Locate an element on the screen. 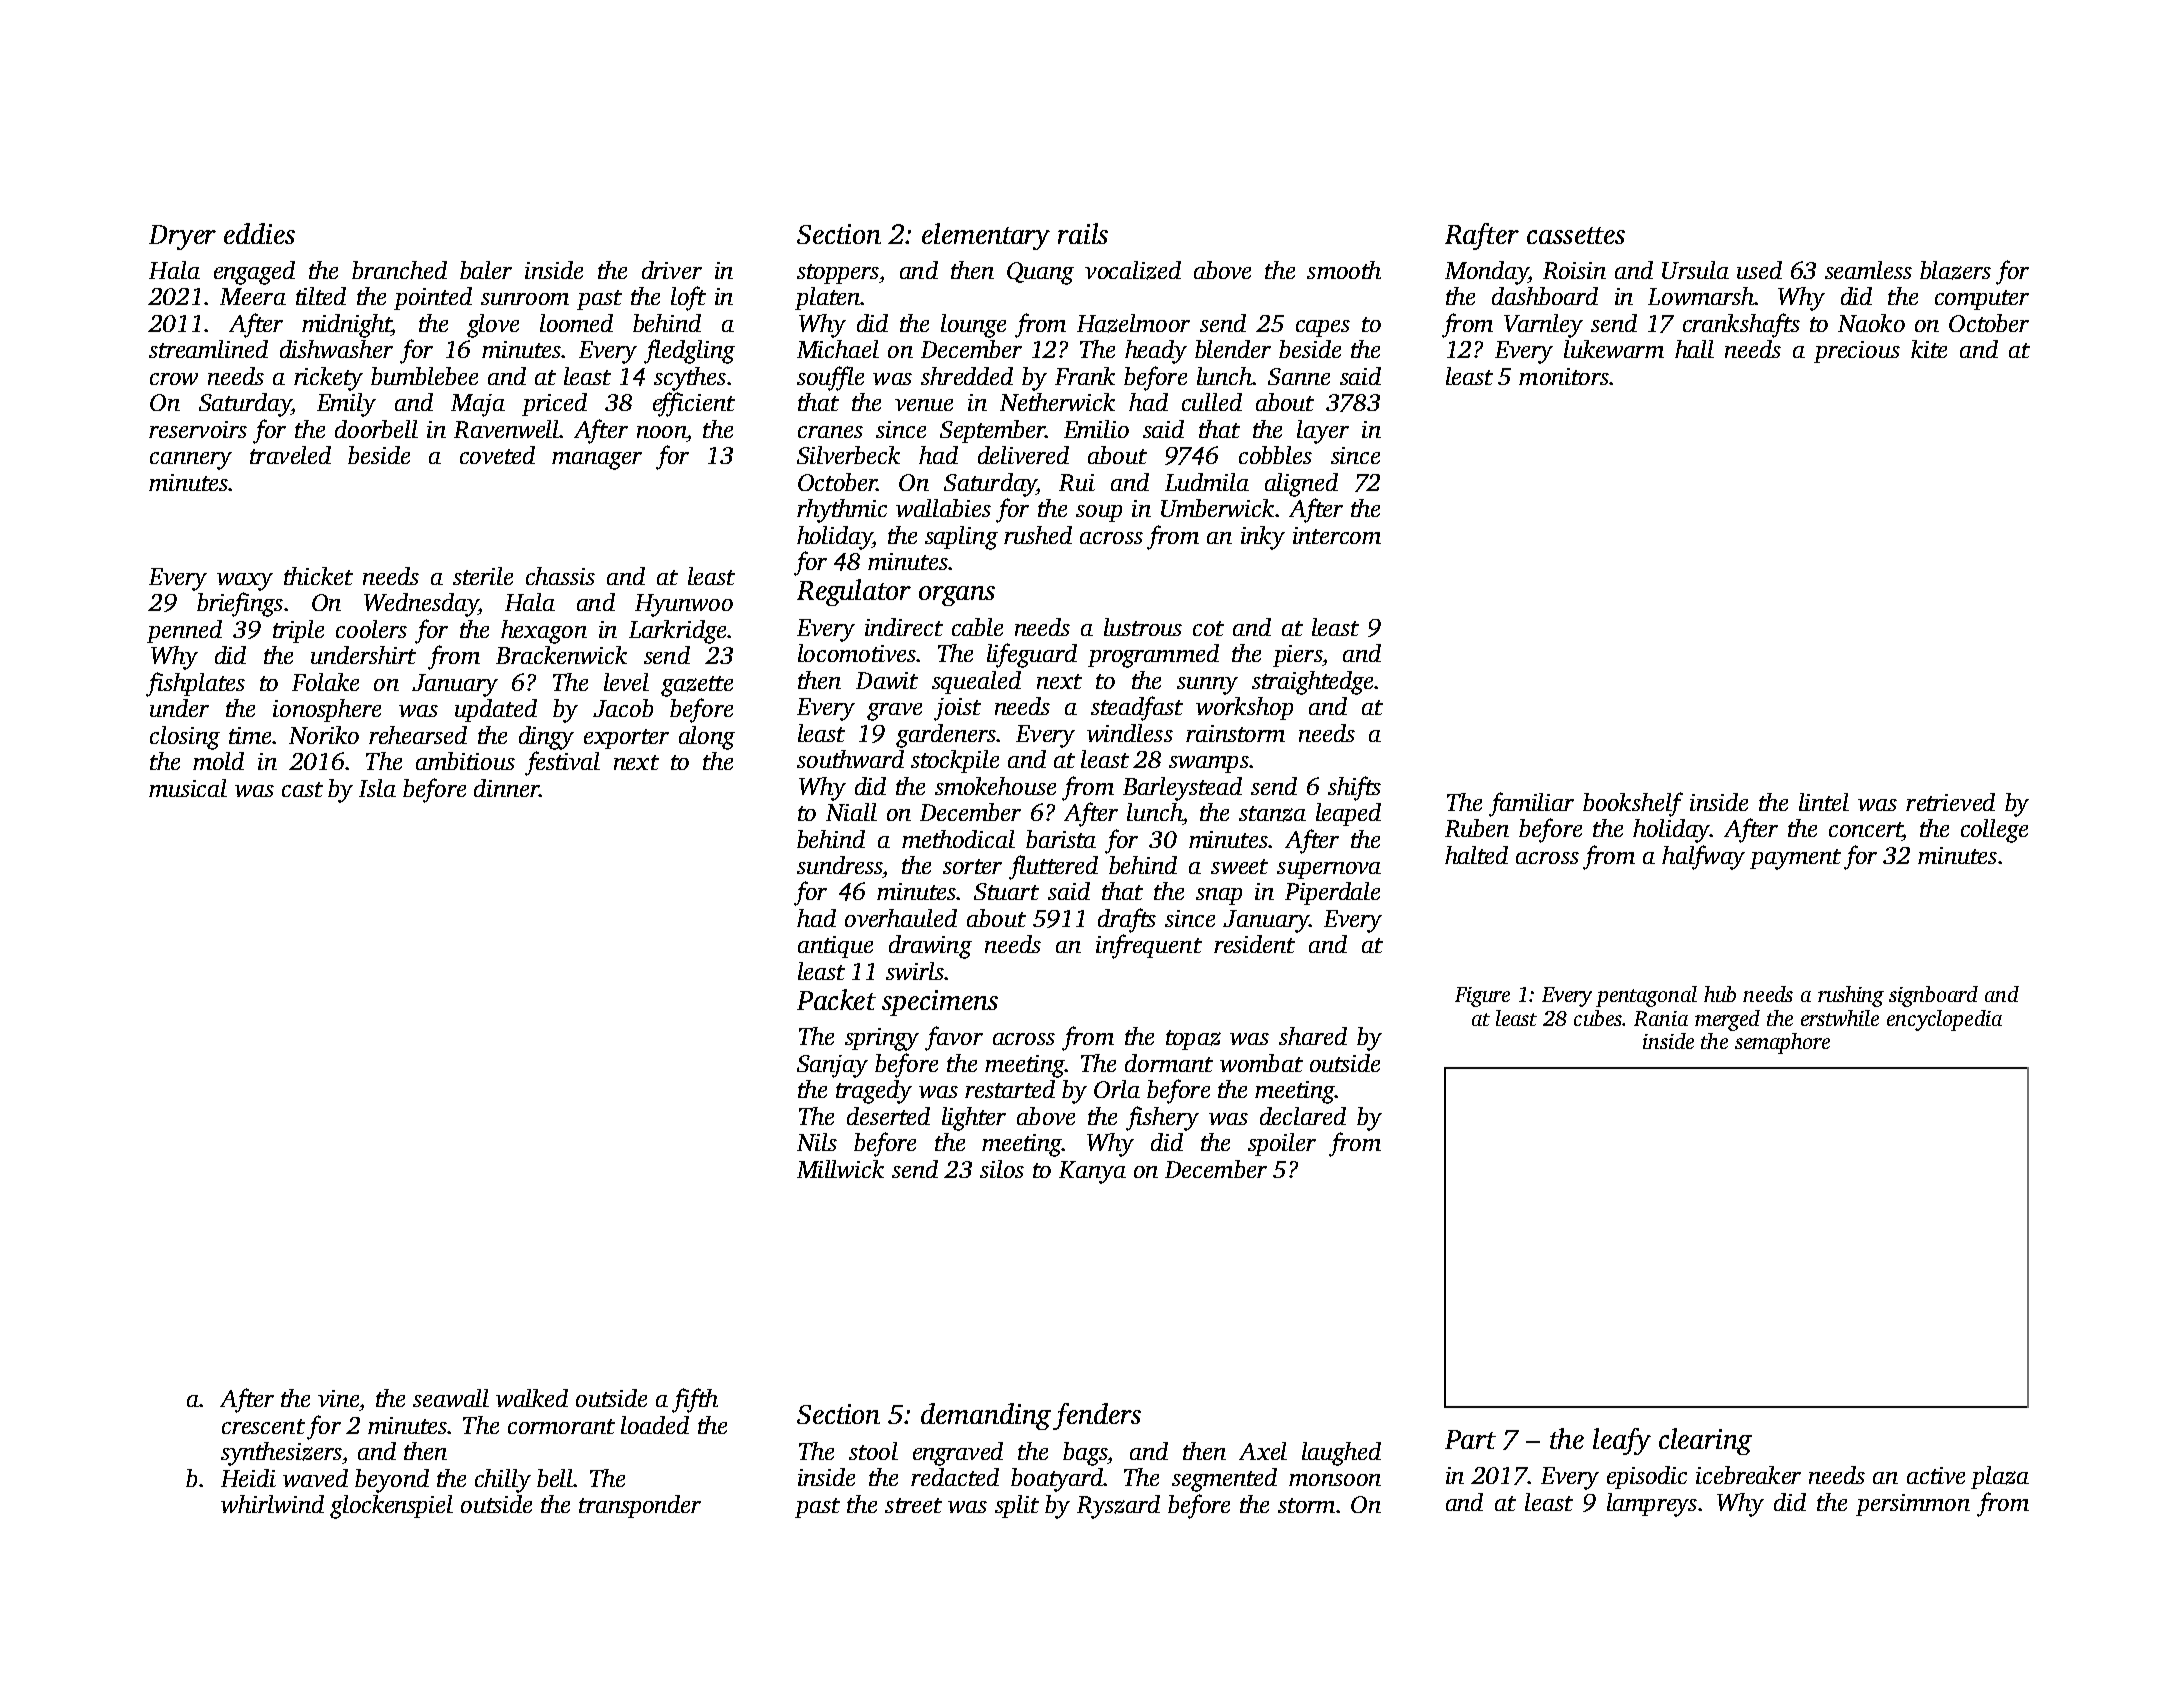  cannery is located at coordinates (191, 461).
